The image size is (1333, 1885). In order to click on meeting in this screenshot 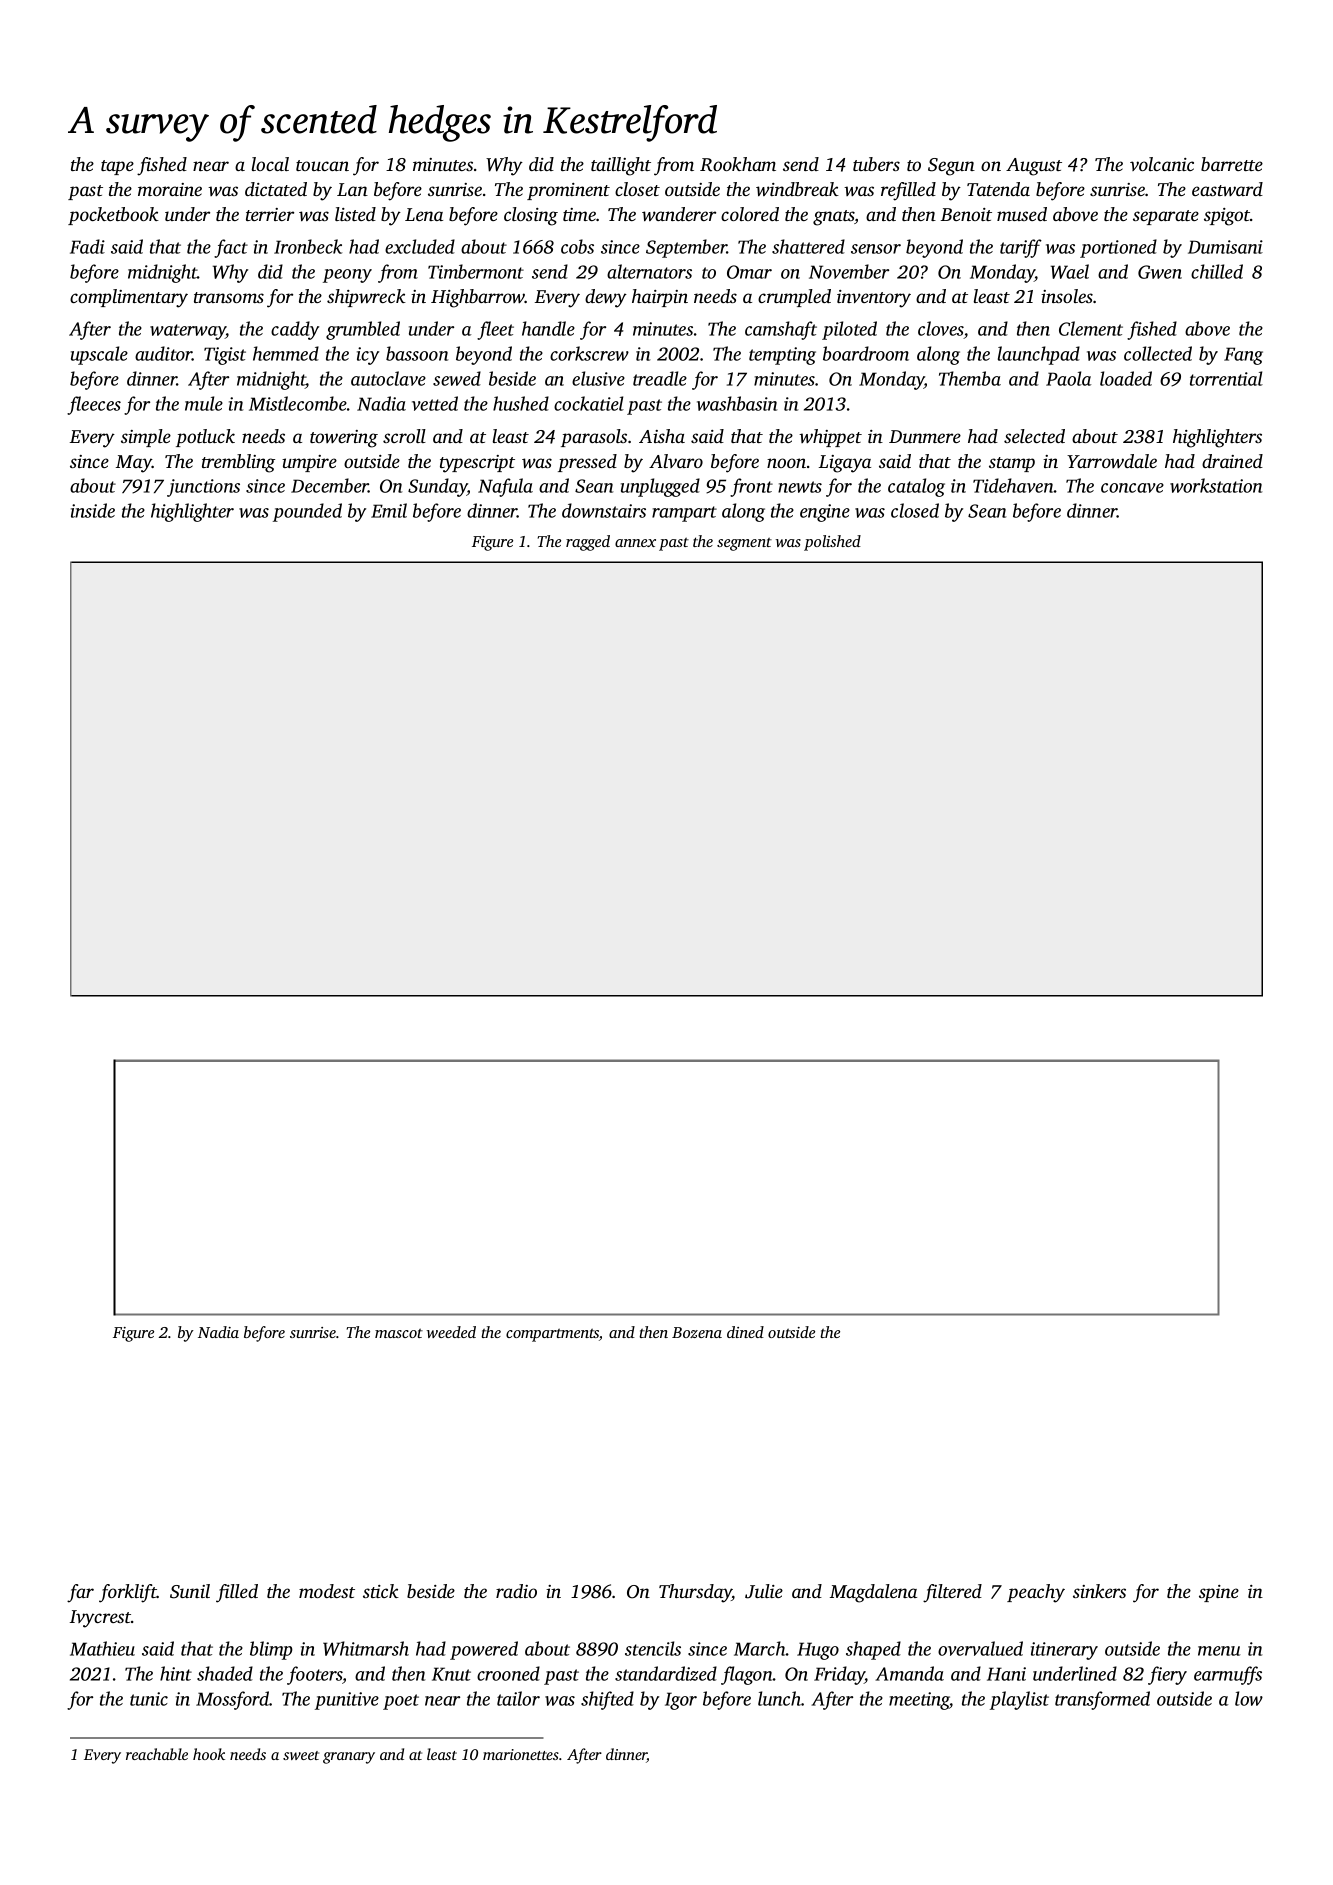, I will do `click(919, 1701)`.
